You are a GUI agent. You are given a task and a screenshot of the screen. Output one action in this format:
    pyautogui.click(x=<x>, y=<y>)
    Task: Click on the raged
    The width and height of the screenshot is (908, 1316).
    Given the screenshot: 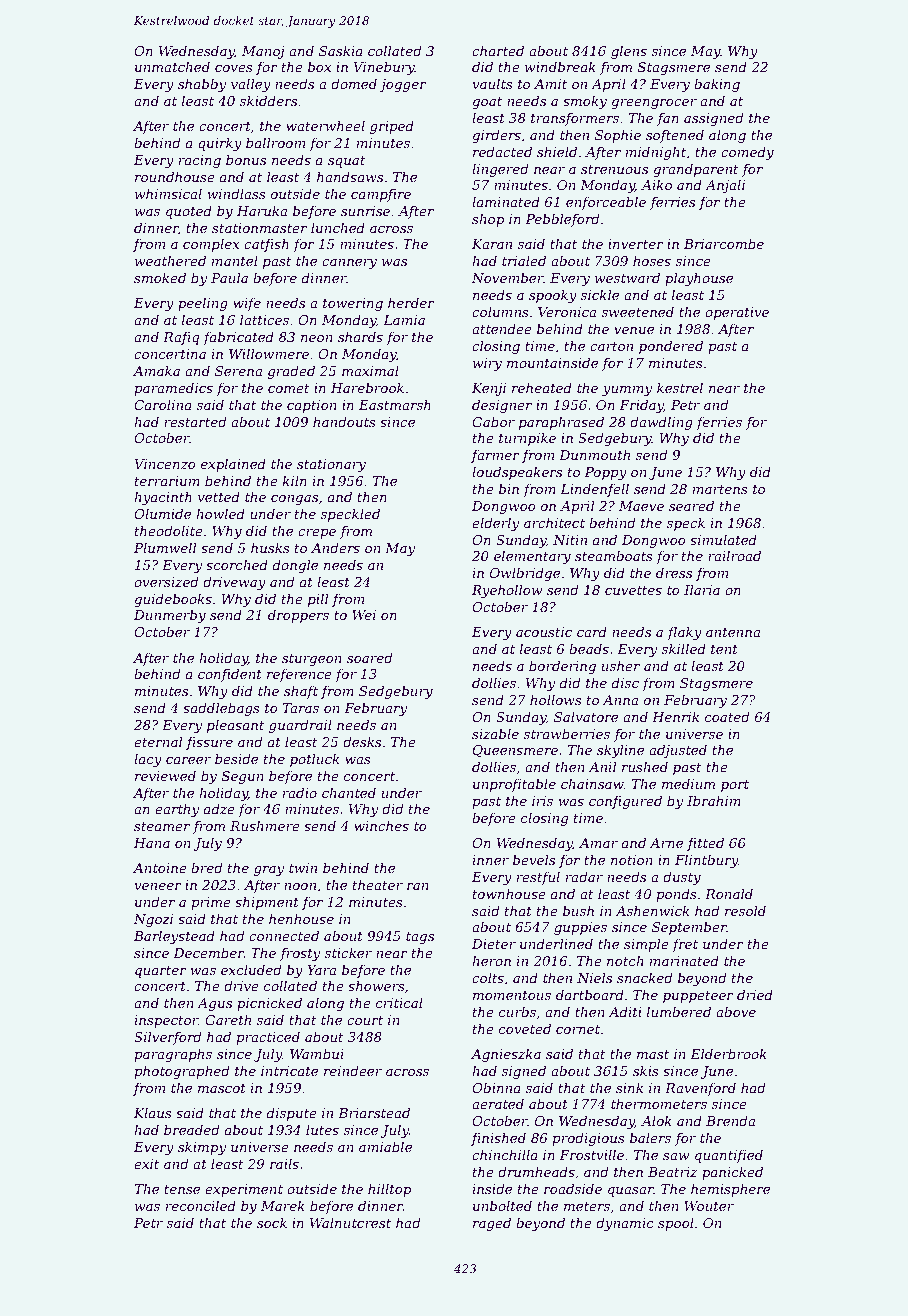 What is the action you would take?
    pyautogui.click(x=492, y=1224)
